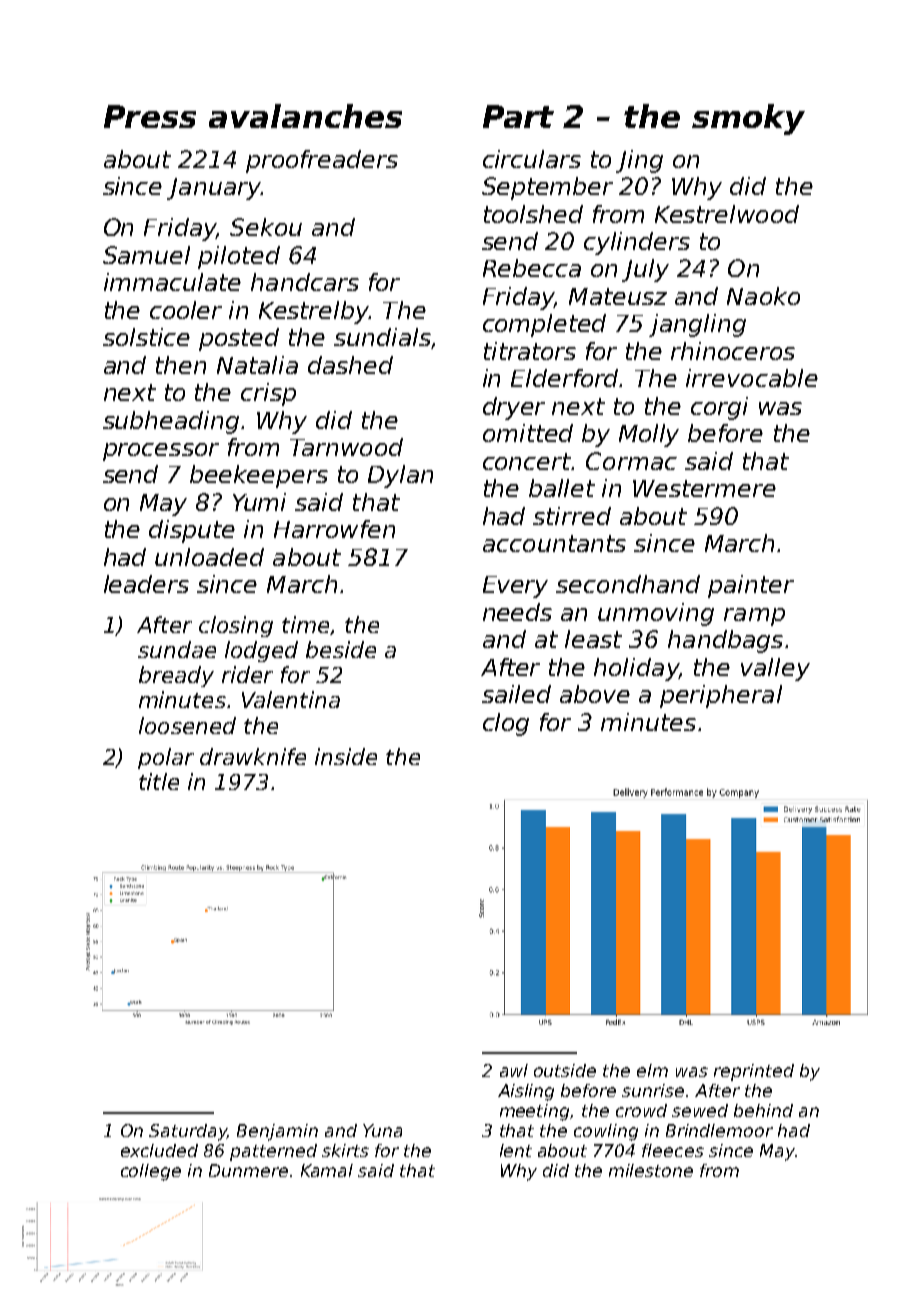 The height and width of the screenshot is (1311, 924). What do you see at coordinates (514, 1070) in the screenshot?
I see `awl` at bounding box center [514, 1070].
